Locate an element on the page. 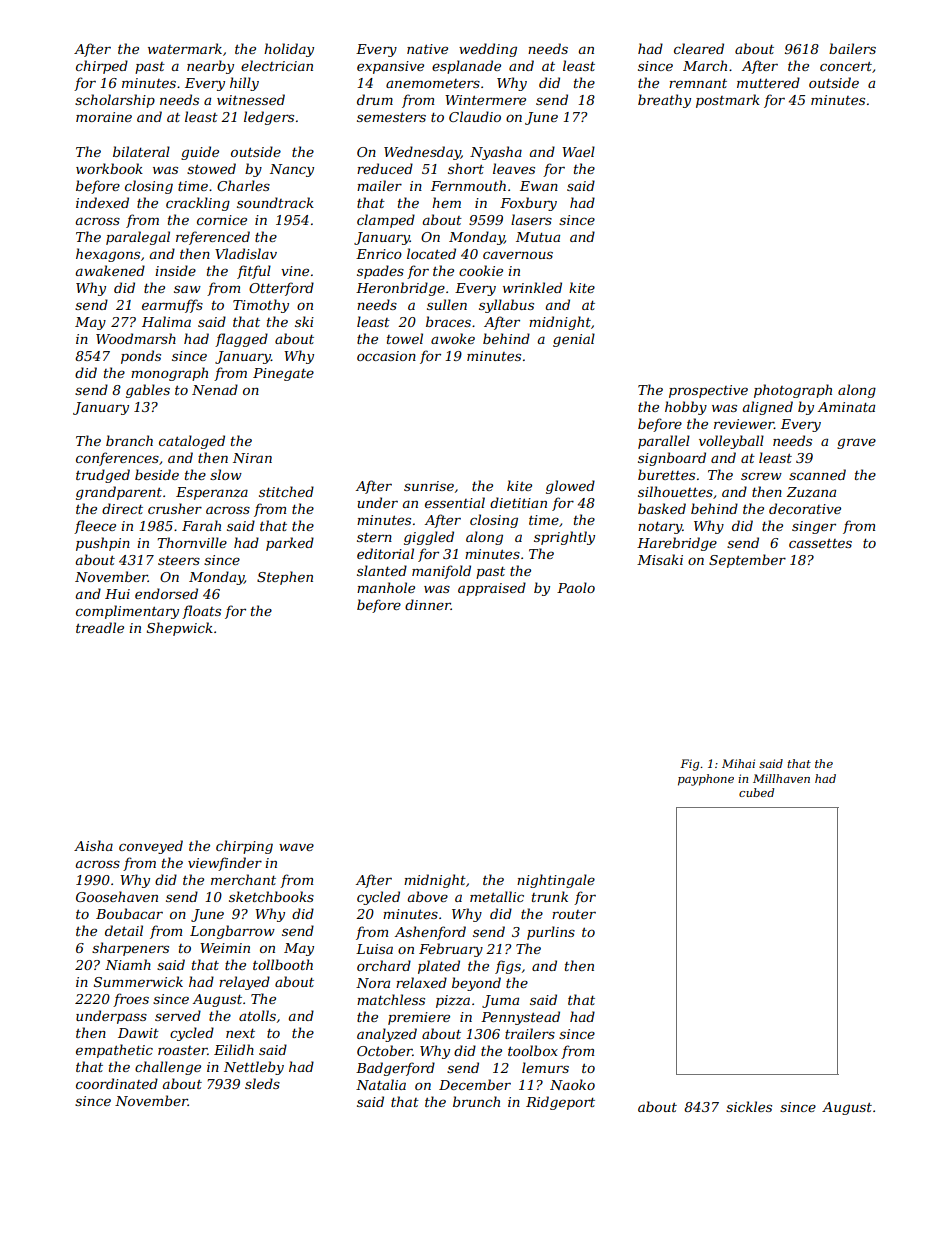 The width and height of the page is (952, 1233). wedding is located at coordinates (488, 50).
